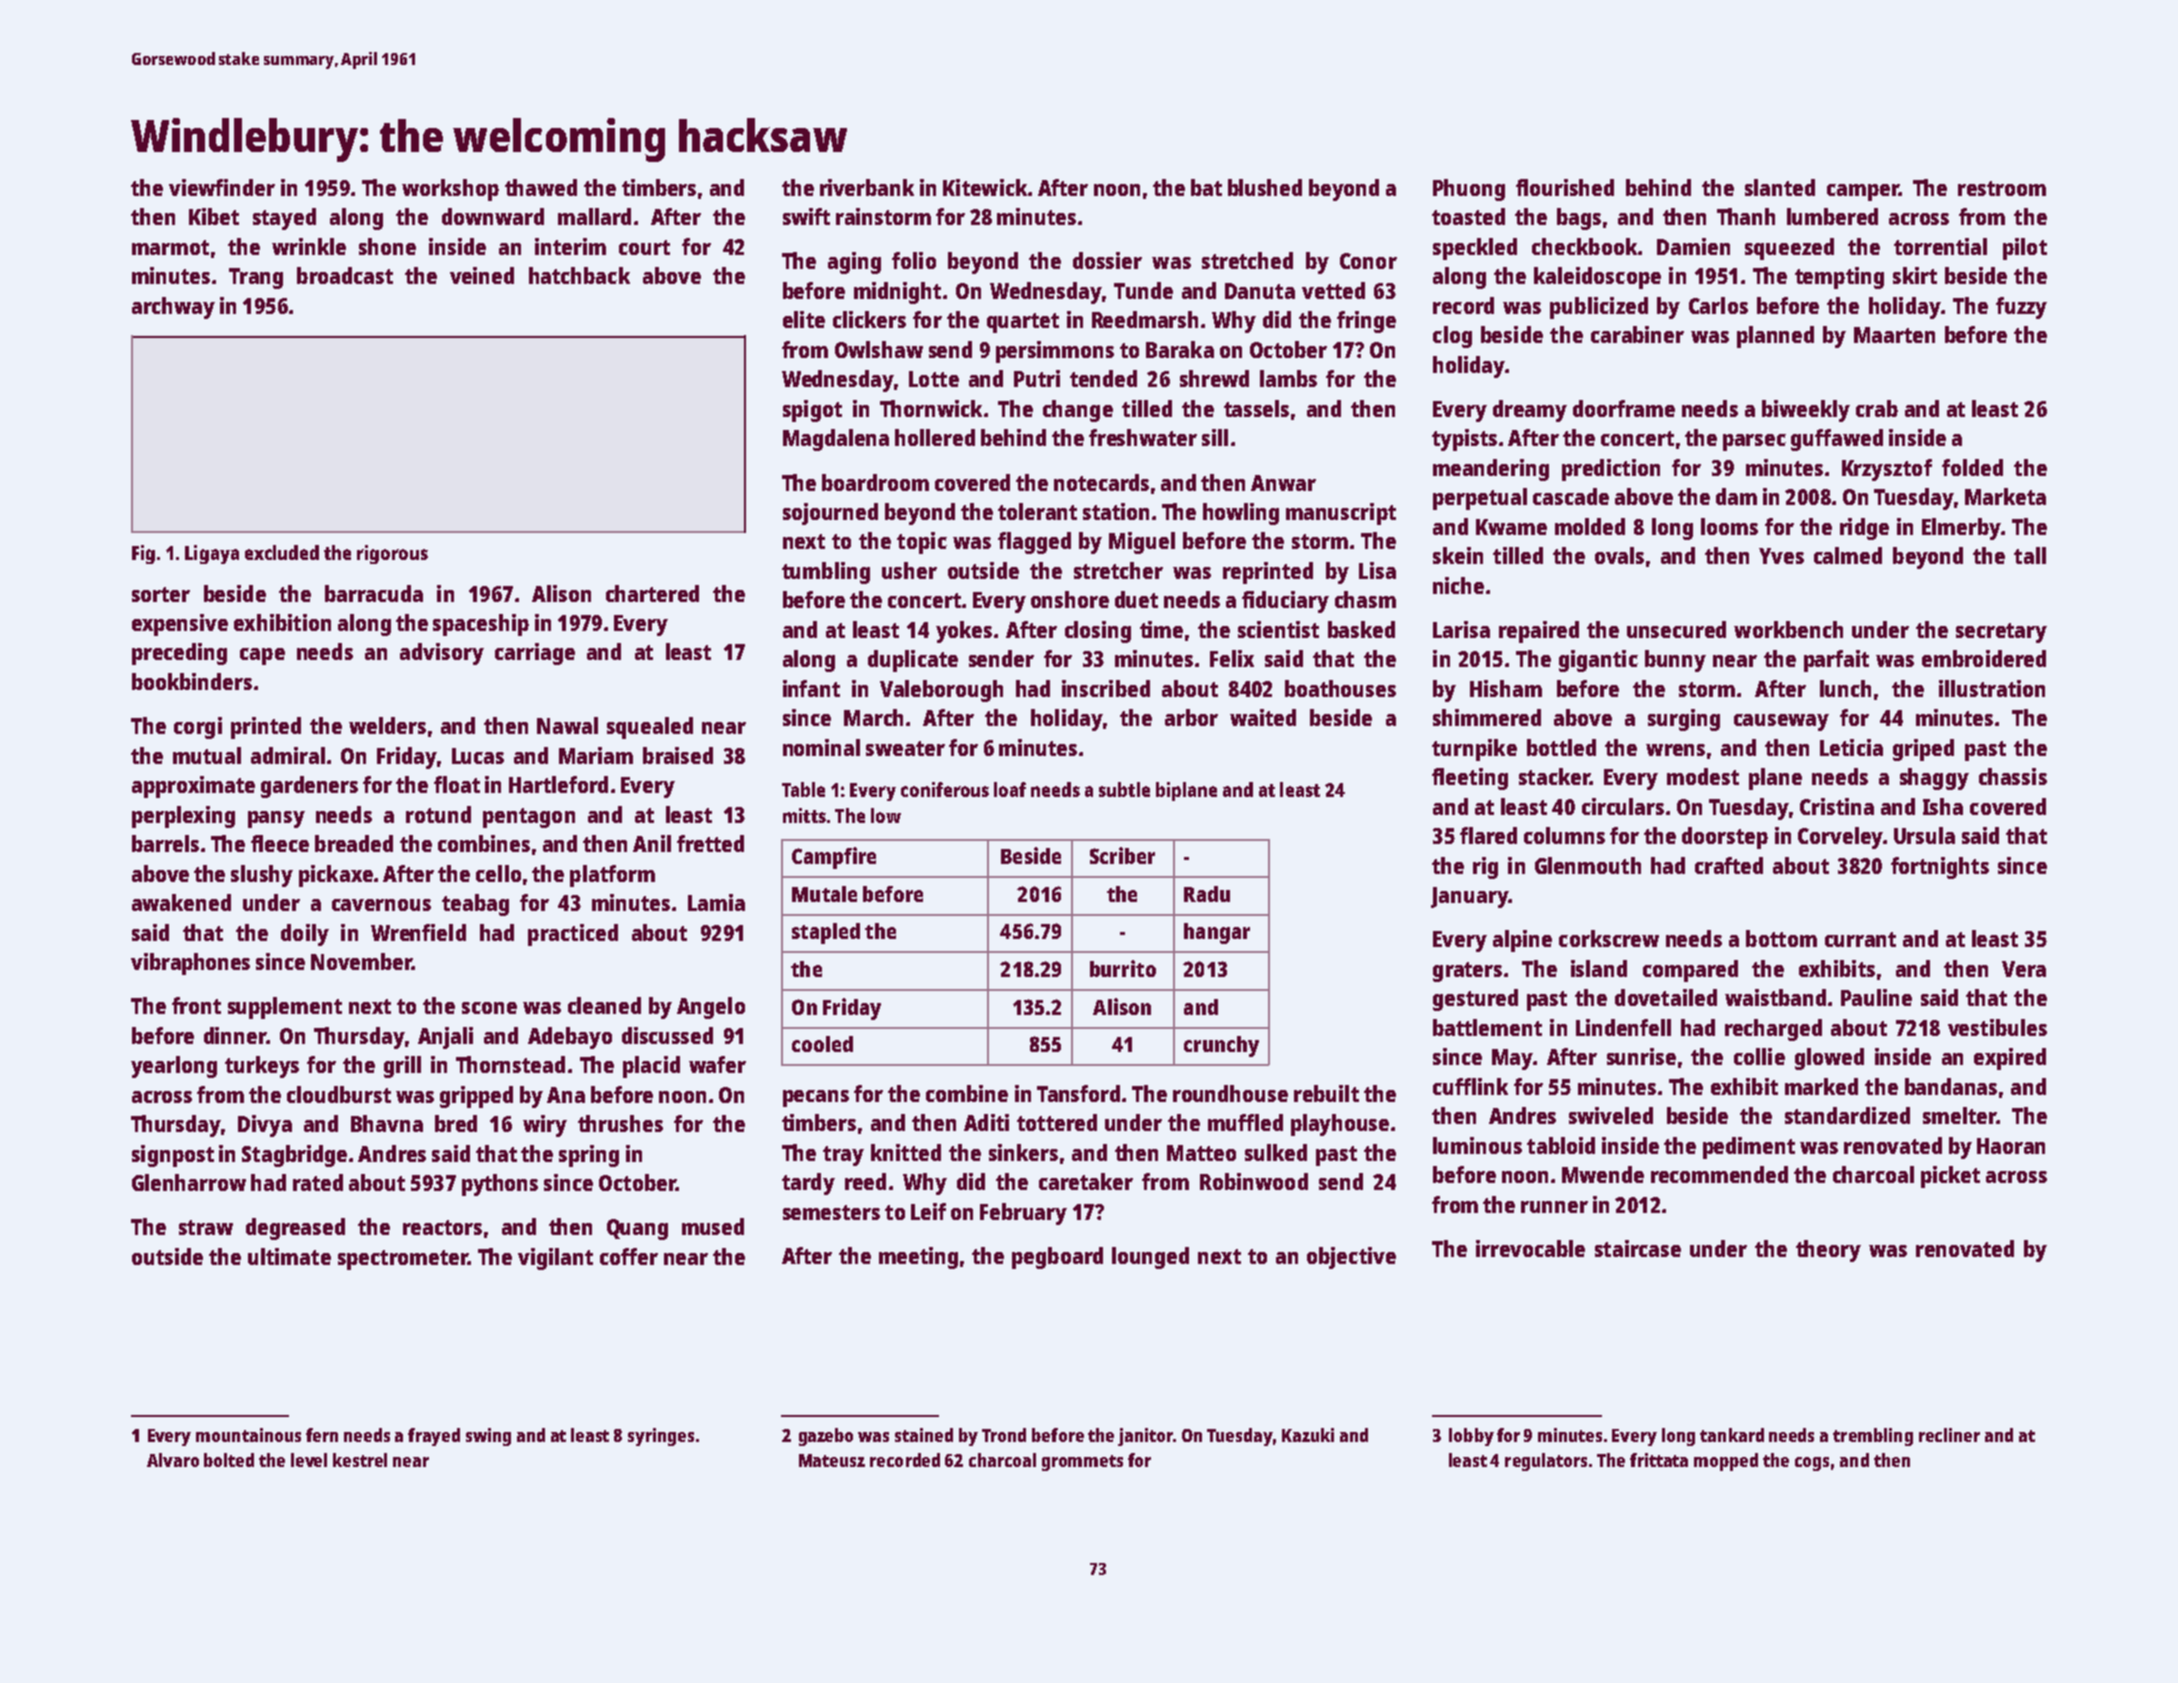  Describe the element at coordinates (1565, 187) in the image. I see `flourished` at that location.
